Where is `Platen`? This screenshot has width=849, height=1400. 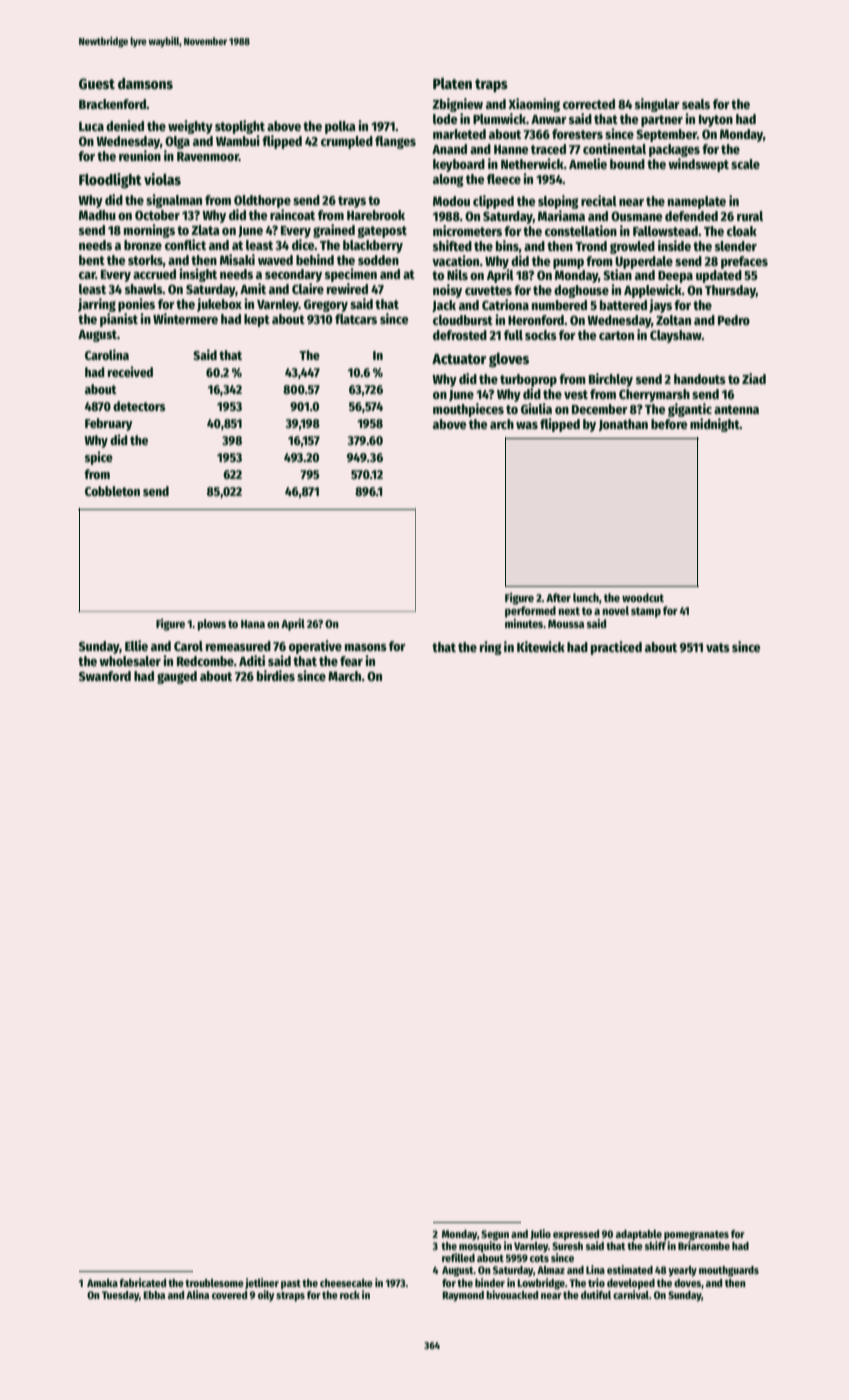 Platen is located at coordinates (452, 83).
